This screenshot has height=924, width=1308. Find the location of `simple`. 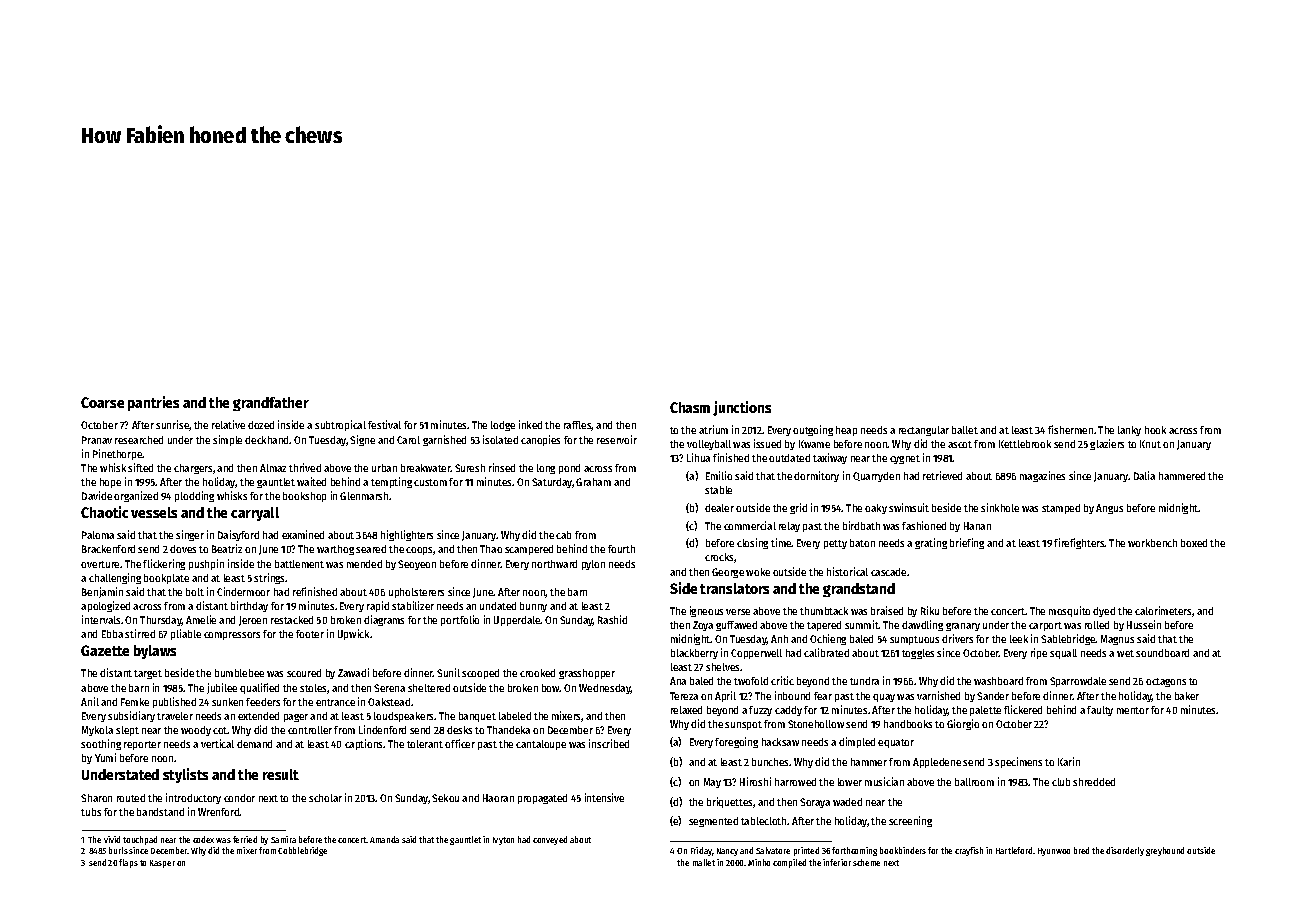

simple is located at coordinates (227, 440).
